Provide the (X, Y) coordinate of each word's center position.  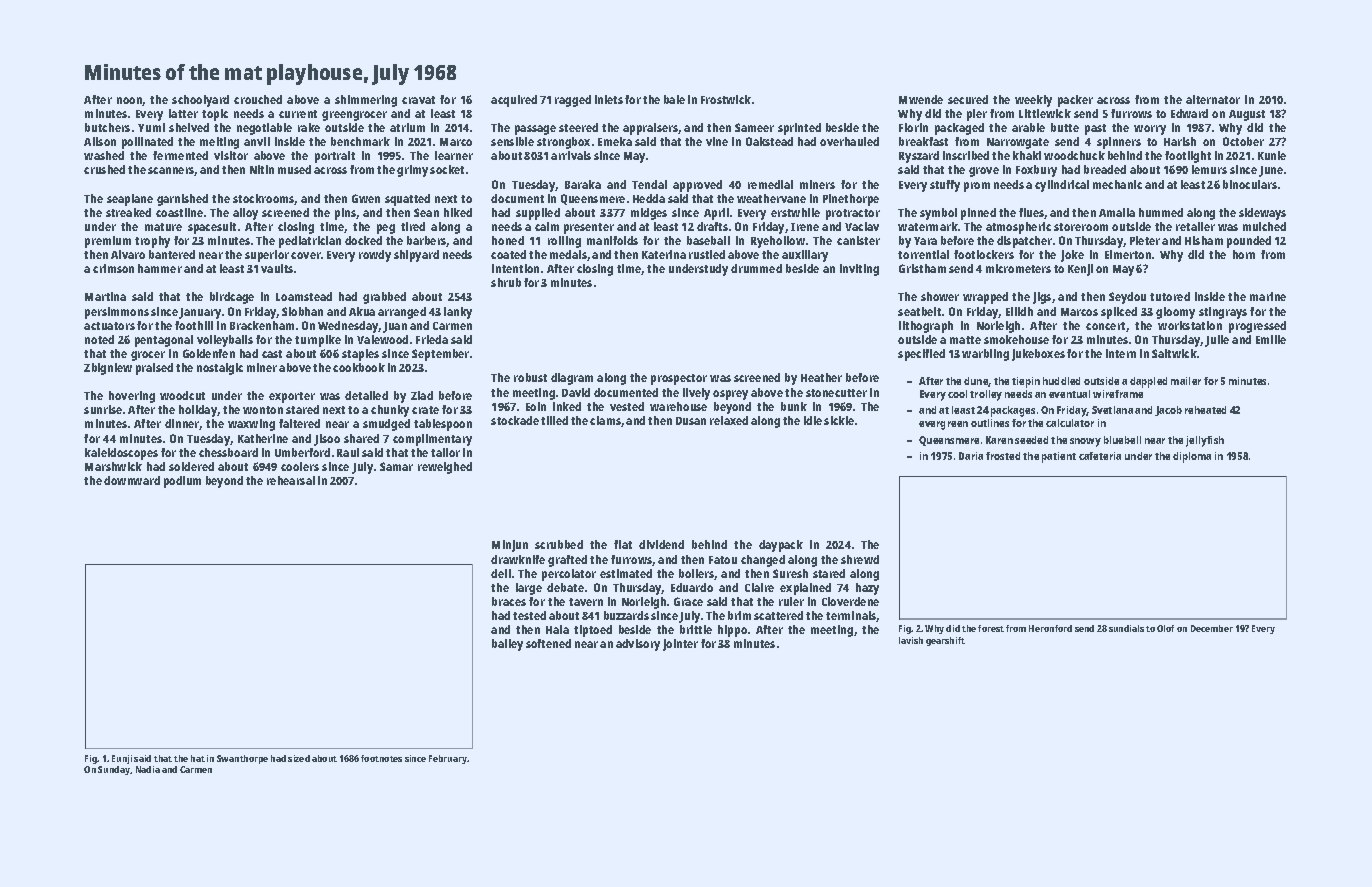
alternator (1213, 99)
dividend (661, 544)
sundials (1126, 628)
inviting (859, 270)
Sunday (114, 770)
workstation (1190, 325)
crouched (258, 99)
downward (132, 480)
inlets (609, 99)
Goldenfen (209, 353)
